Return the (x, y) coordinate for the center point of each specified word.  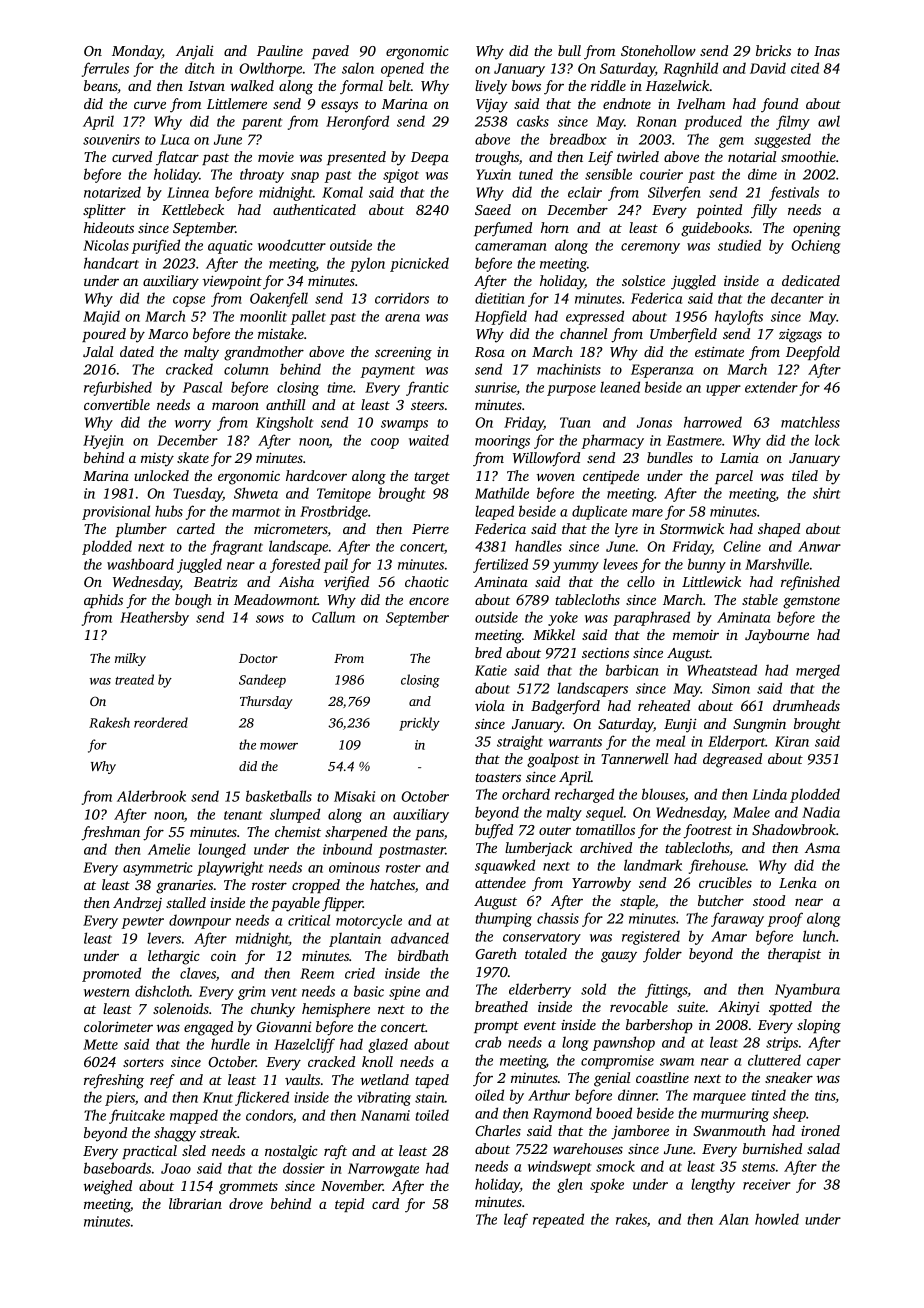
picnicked (419, 264)
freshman (110, 833)
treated (134, 679)
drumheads (806, 705)
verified (346, 583)
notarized (112, 192)
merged (818, 671)
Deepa (430, 158)
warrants (575, 742)
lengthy (713, 1185)
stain (430, 1097)
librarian (195, 1203)
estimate (719, 352)
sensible (608, 174)
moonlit (263, 316)
